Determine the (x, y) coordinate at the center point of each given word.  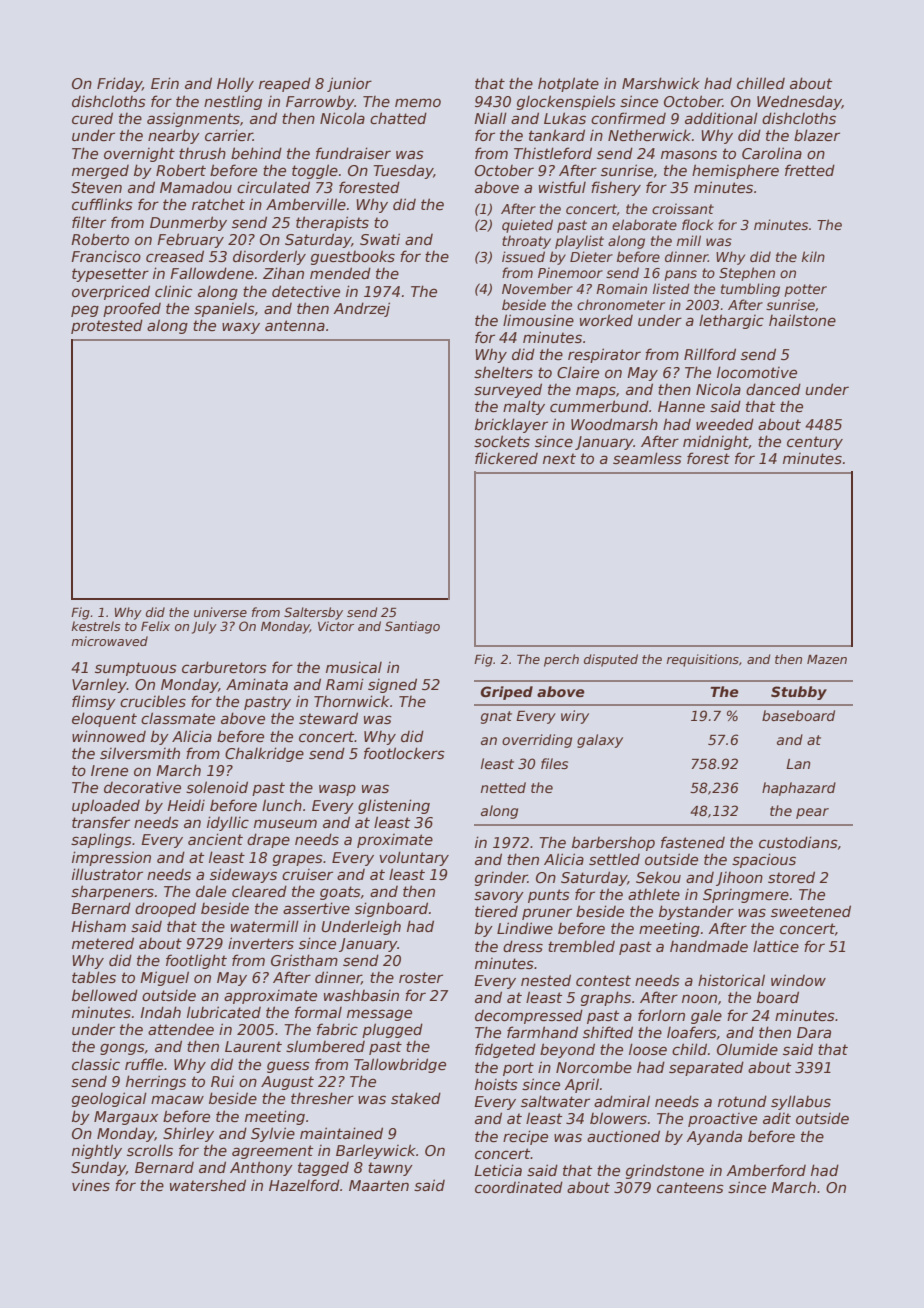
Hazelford (304, 1185)
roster (421, 977)
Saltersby (313, 613)
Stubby (799, 693)
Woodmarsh (614, 424)
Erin (165, 83)
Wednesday (799, 102)
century (815, 443)
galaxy (600, 741)
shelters (503, 372)
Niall (490, 118)
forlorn (661, 1015)
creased (175, 256)
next (559, 458)
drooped (165, 909)
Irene (109, 770)
